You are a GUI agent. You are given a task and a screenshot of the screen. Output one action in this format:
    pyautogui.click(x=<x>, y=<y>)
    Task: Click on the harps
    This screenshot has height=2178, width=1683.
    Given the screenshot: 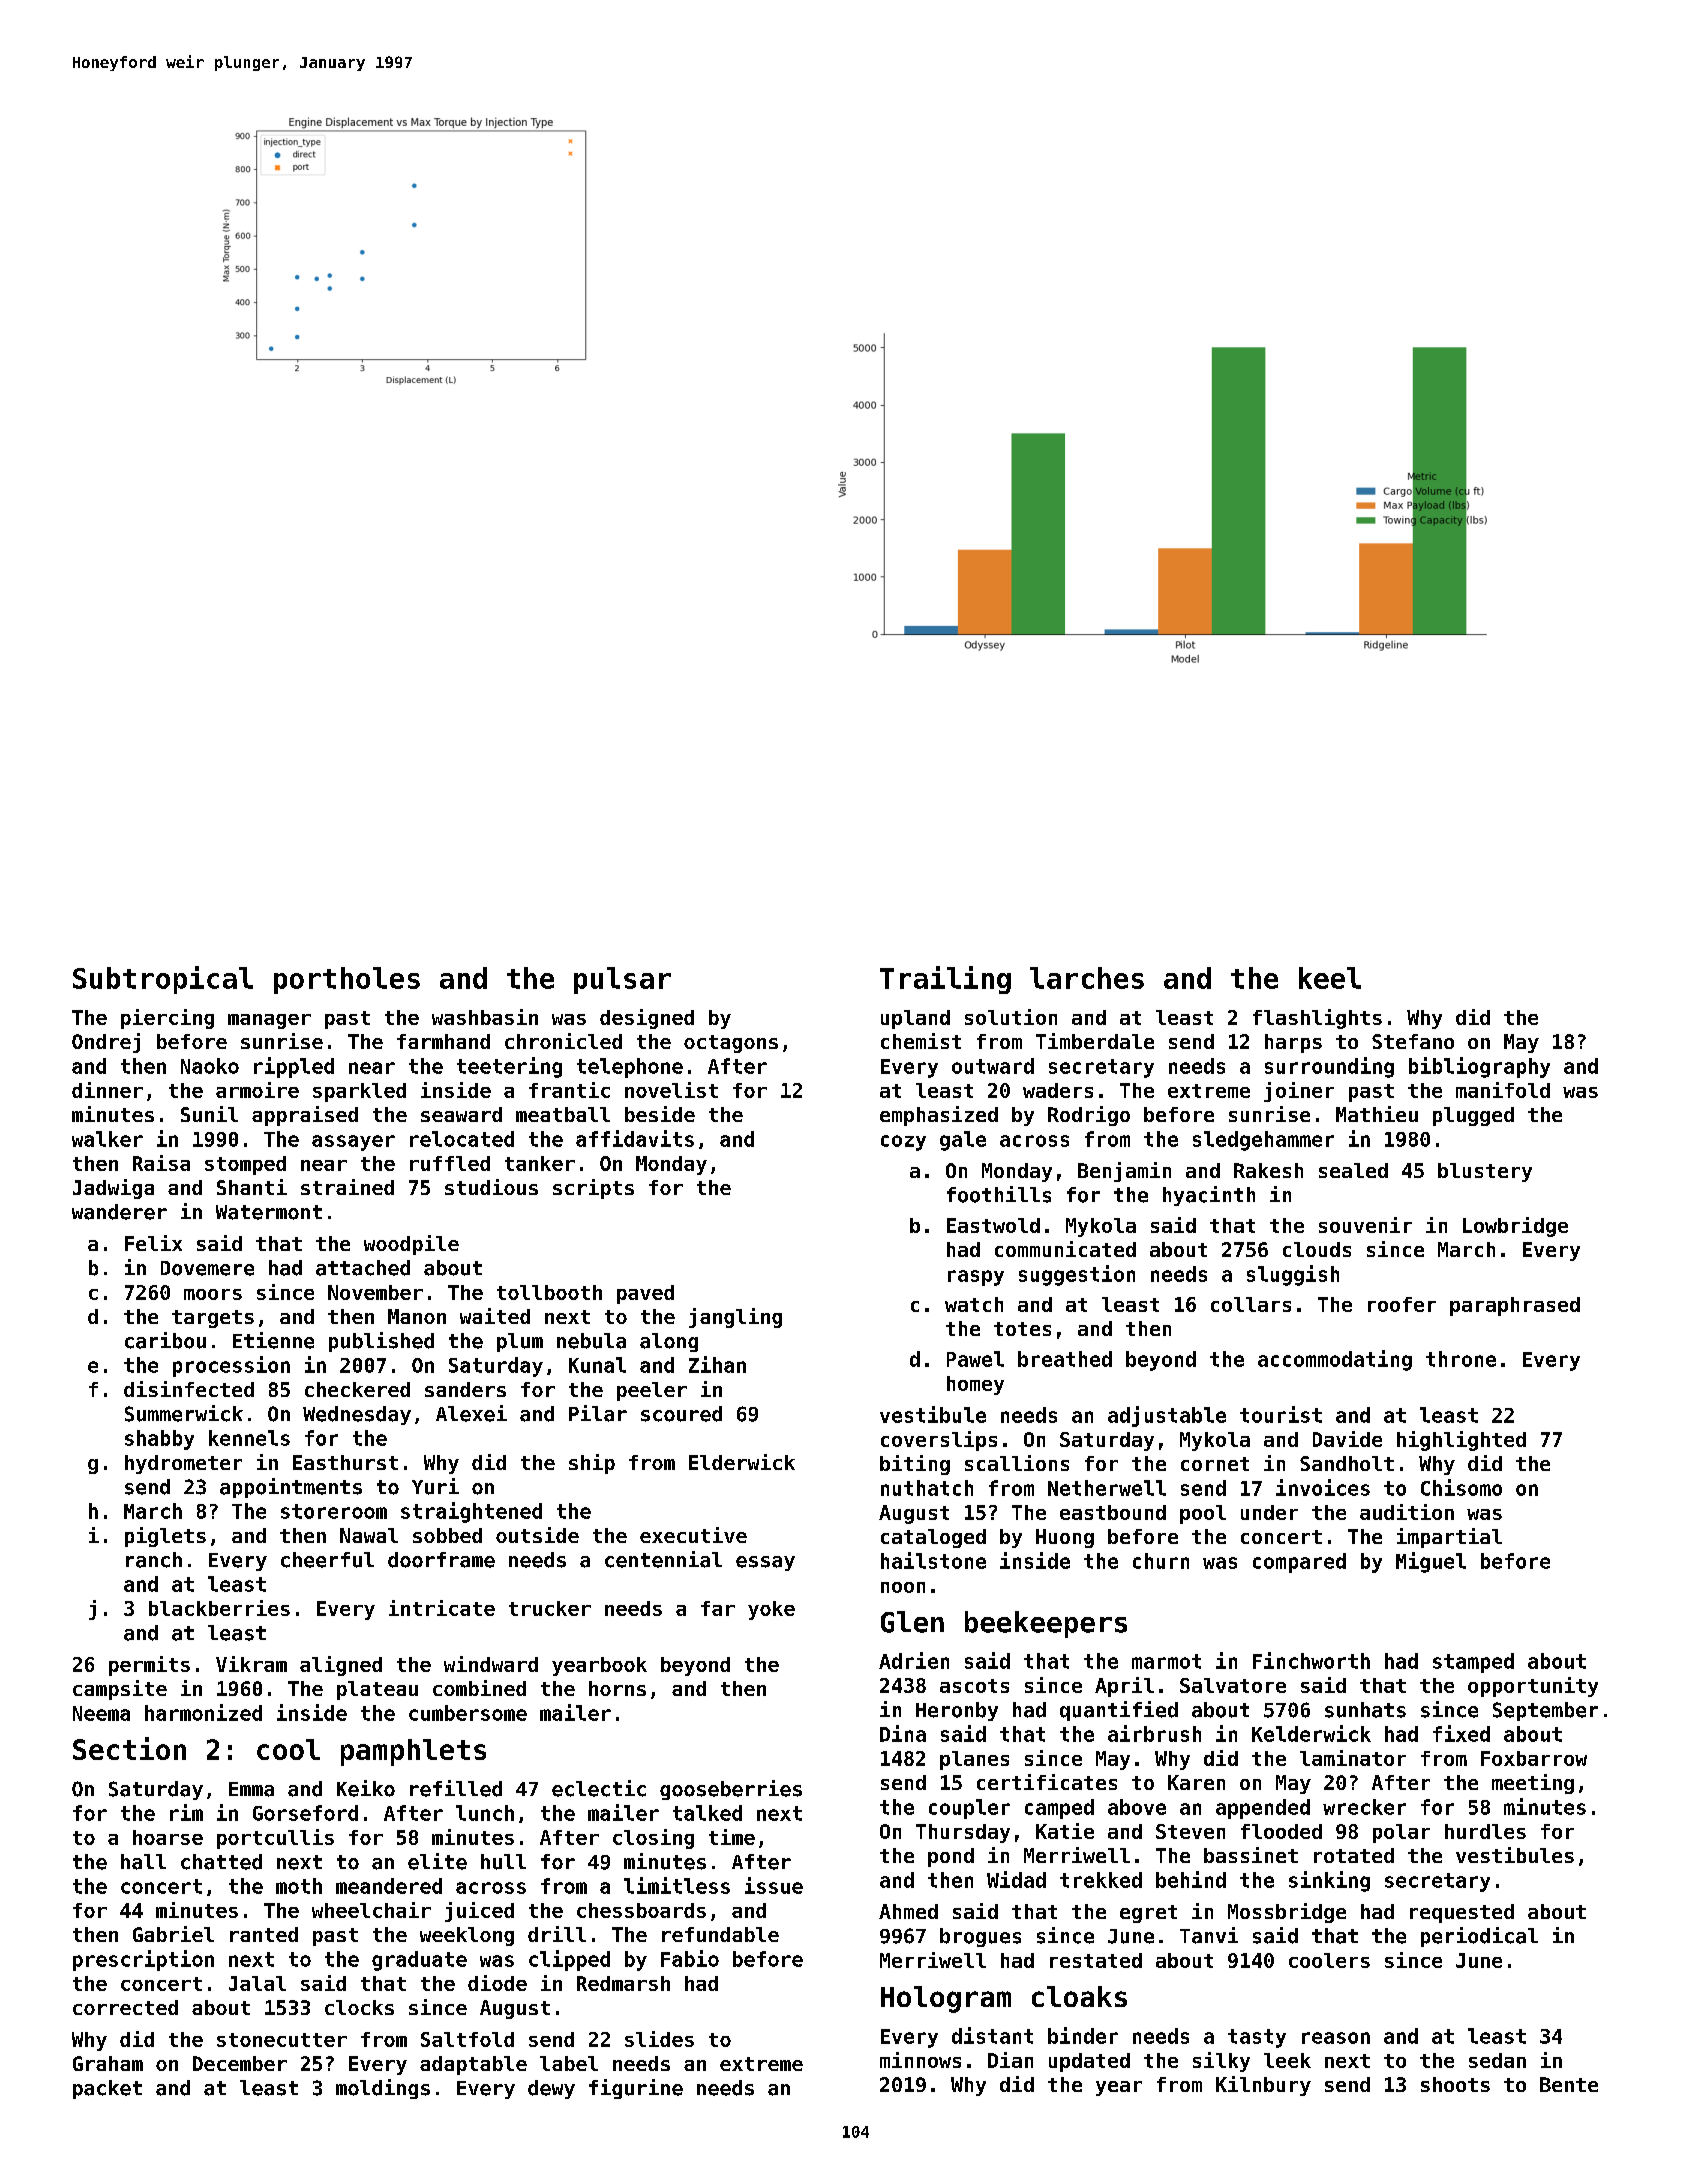 What is the action you would take?
    pyautogui.click(x=1293, y=1043)
